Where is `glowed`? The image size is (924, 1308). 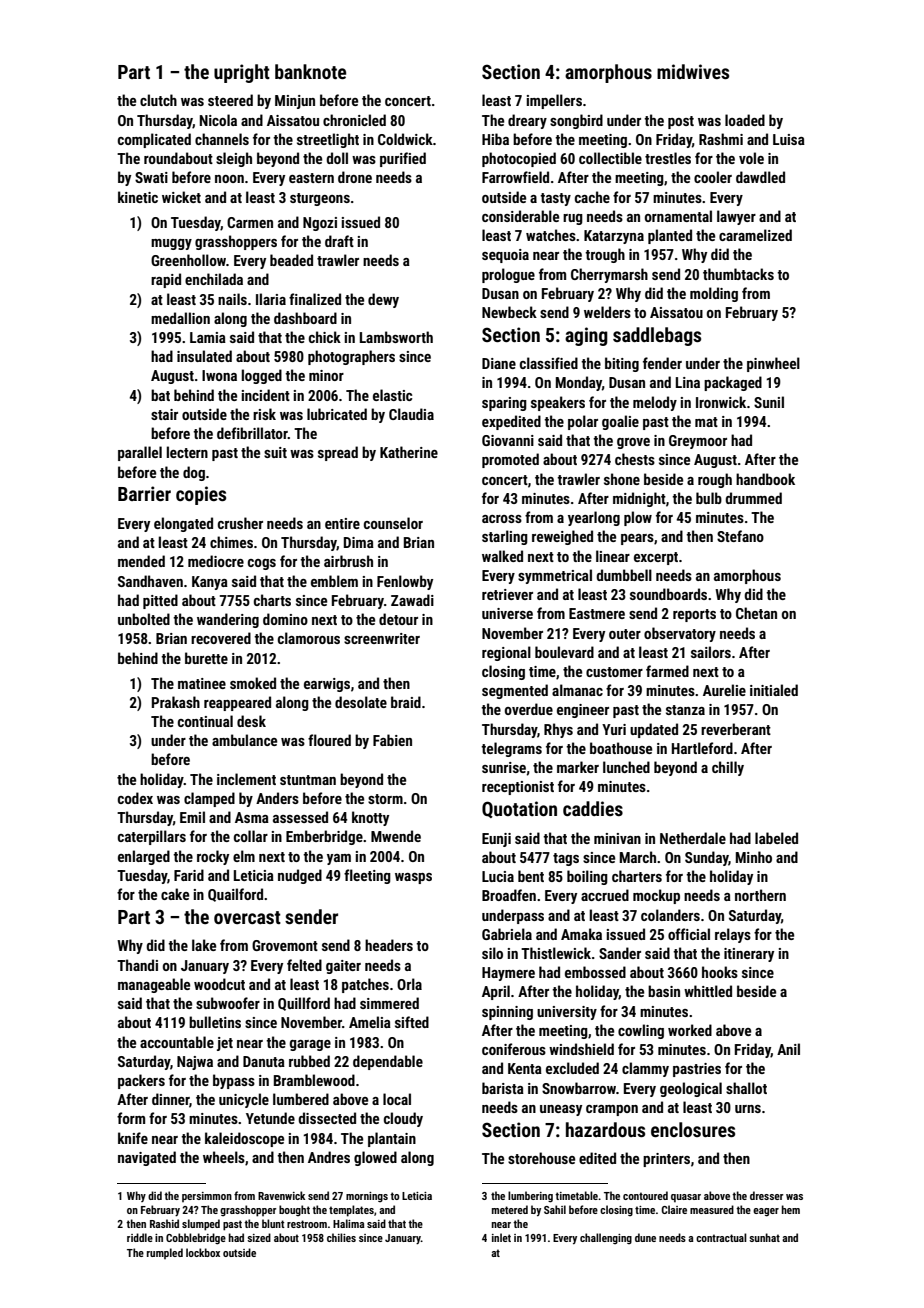
glowed is located at coordinates (375, 1158).
